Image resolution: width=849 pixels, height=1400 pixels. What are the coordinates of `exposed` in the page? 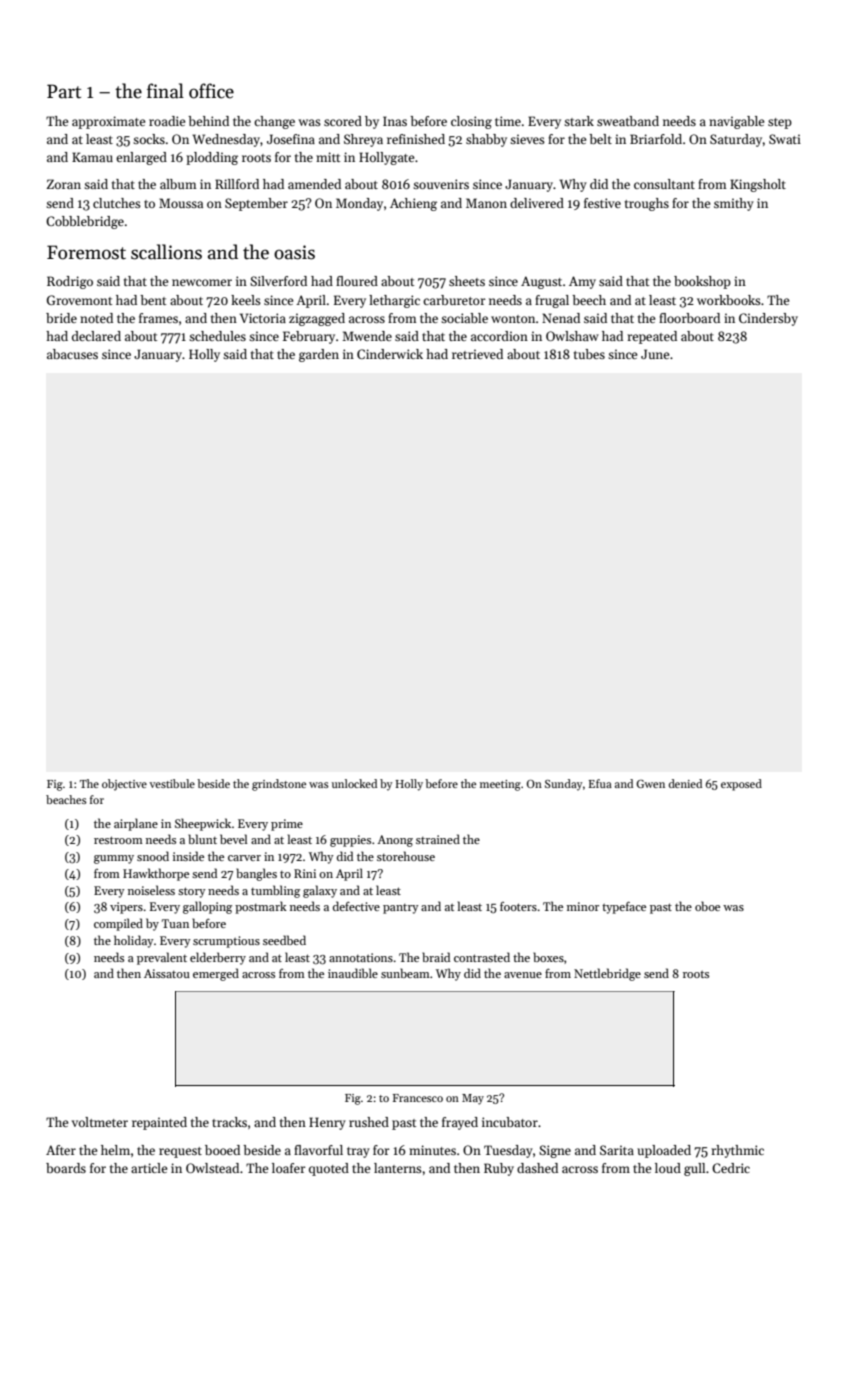 It's located at (741, 785).
